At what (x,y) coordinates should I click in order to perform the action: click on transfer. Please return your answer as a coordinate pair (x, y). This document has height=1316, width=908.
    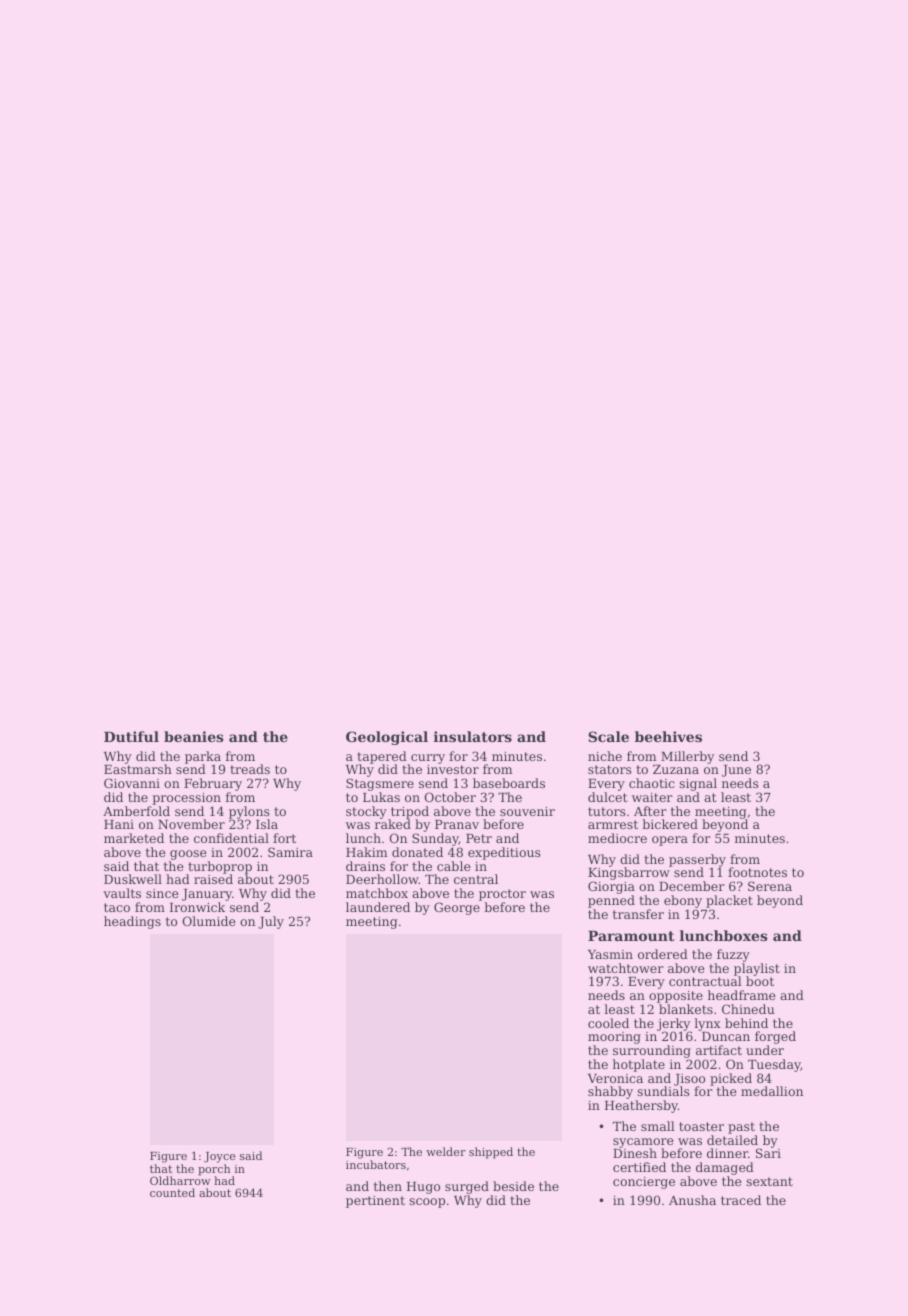
    Looking at the image, I should click on (638, 914).
